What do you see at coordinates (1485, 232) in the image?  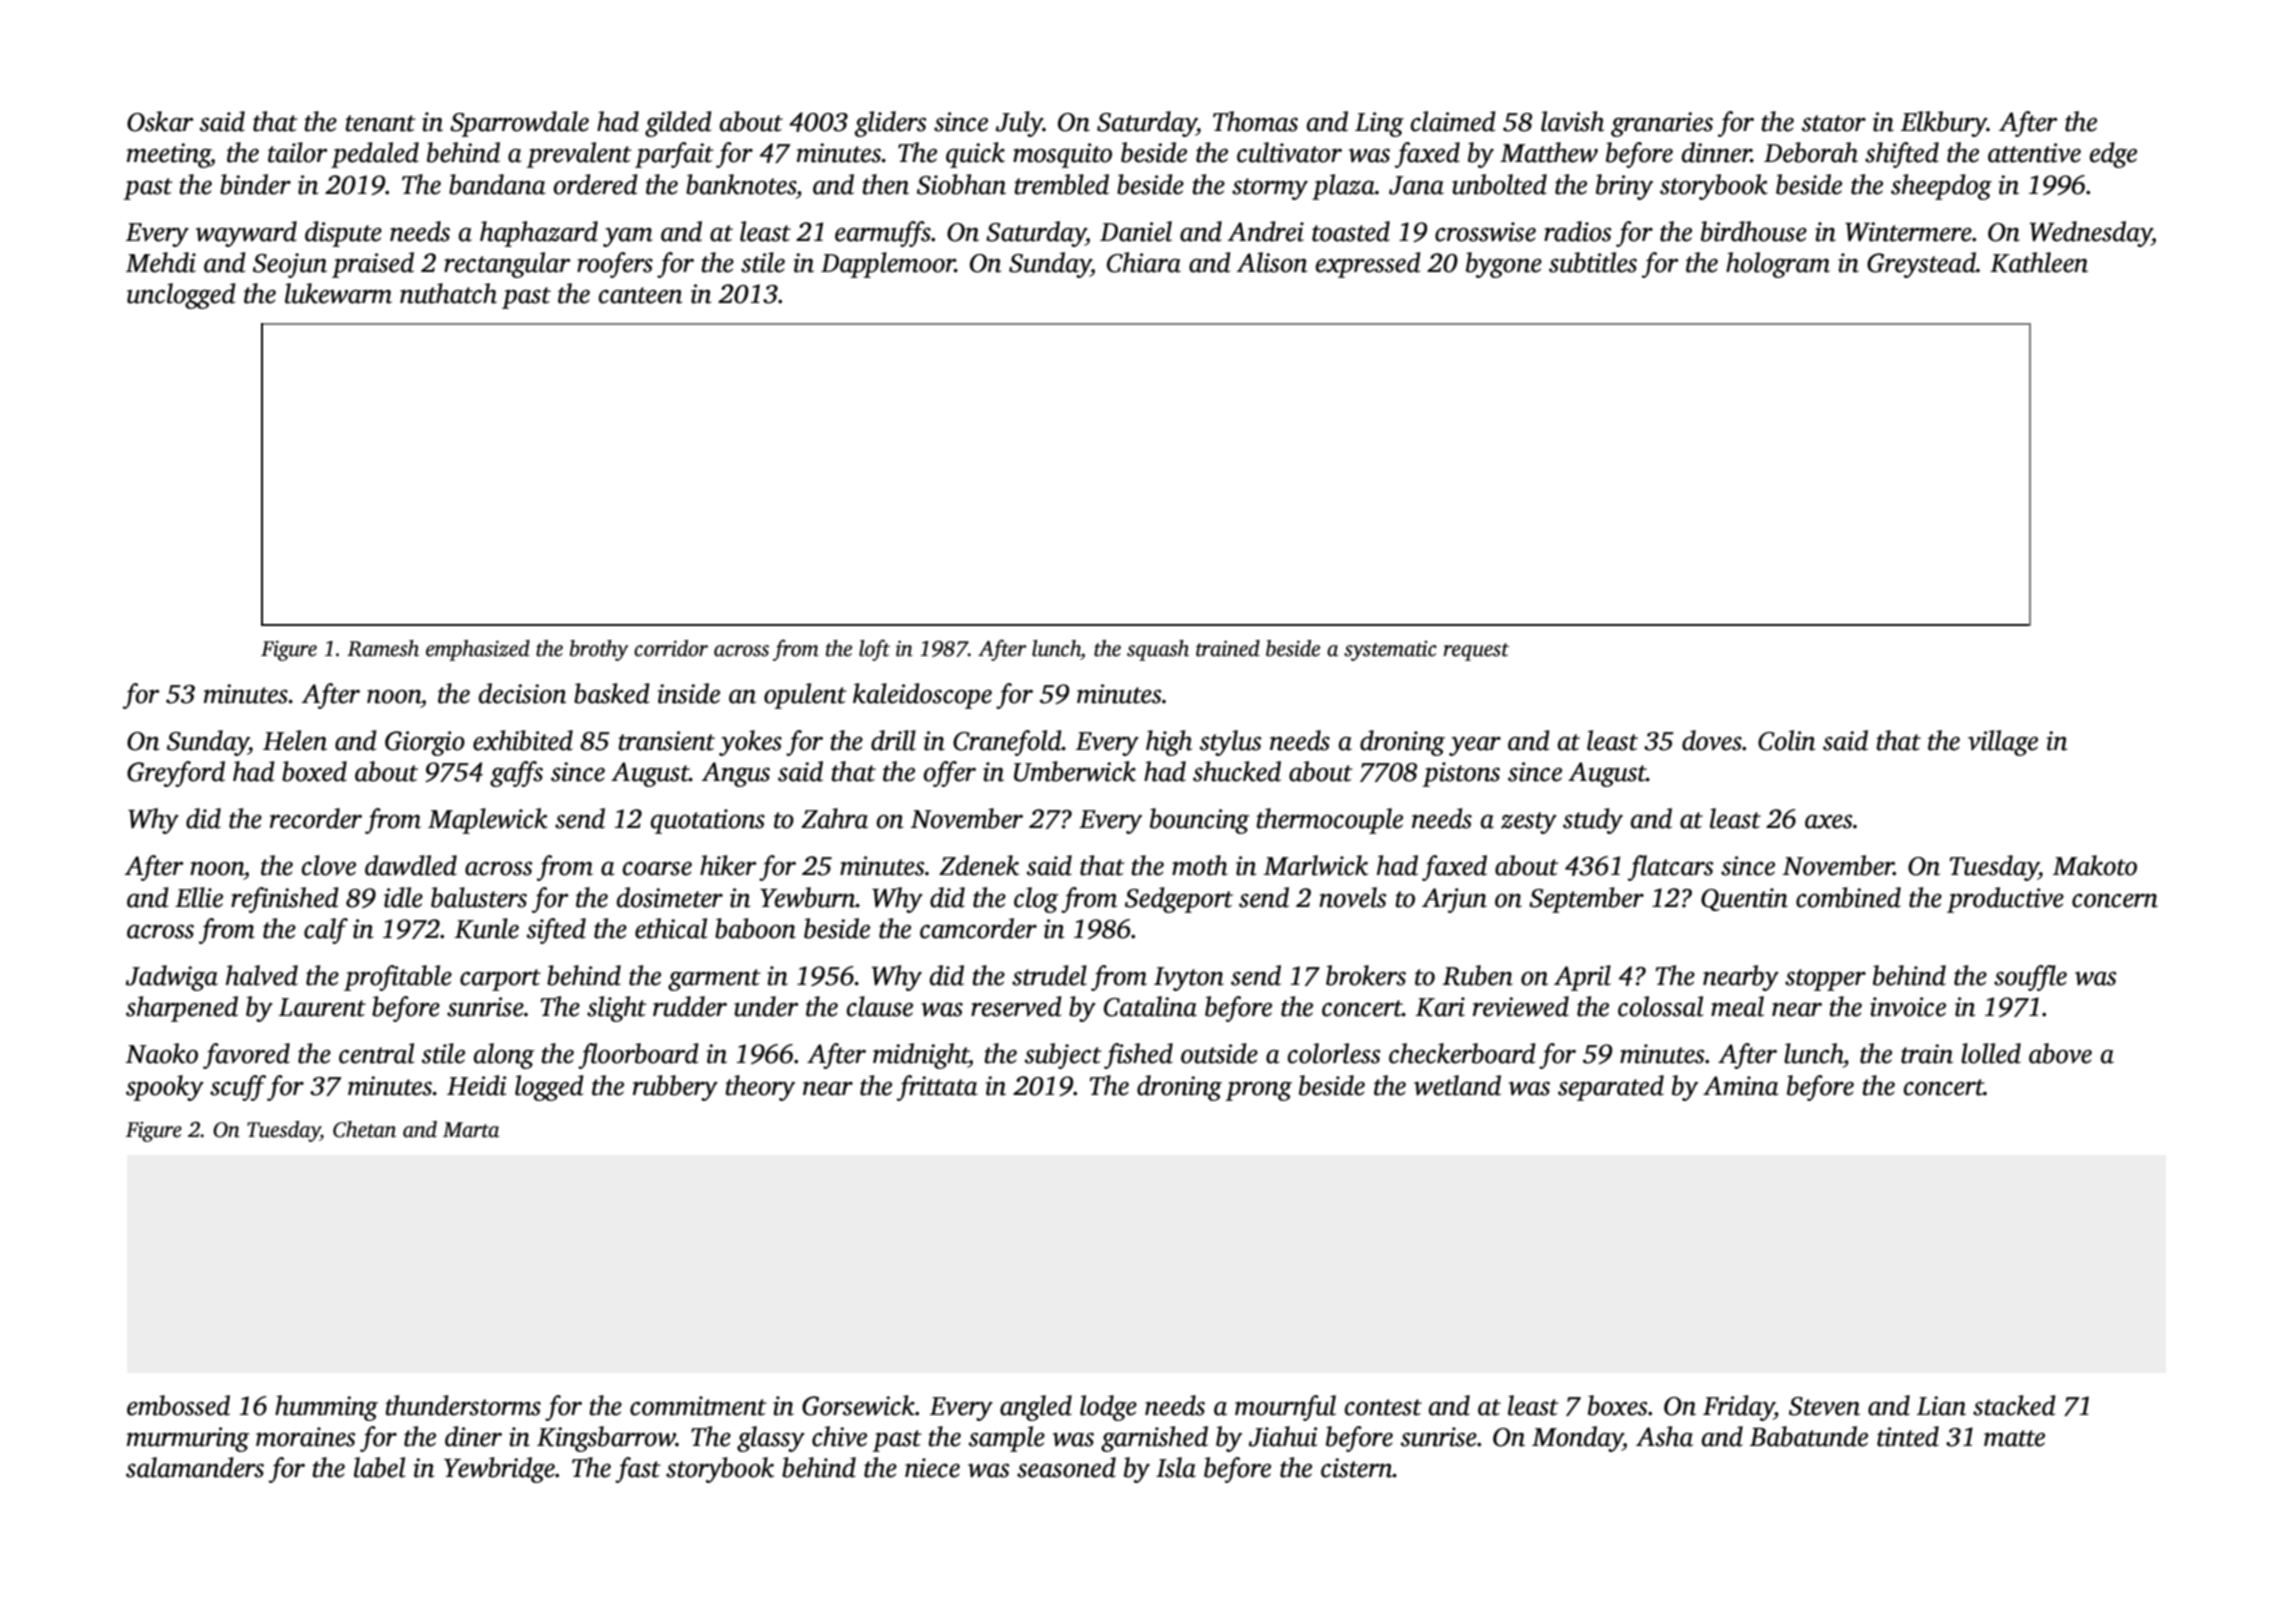 I see `crosswise` at bounding box center [1485, 232].
